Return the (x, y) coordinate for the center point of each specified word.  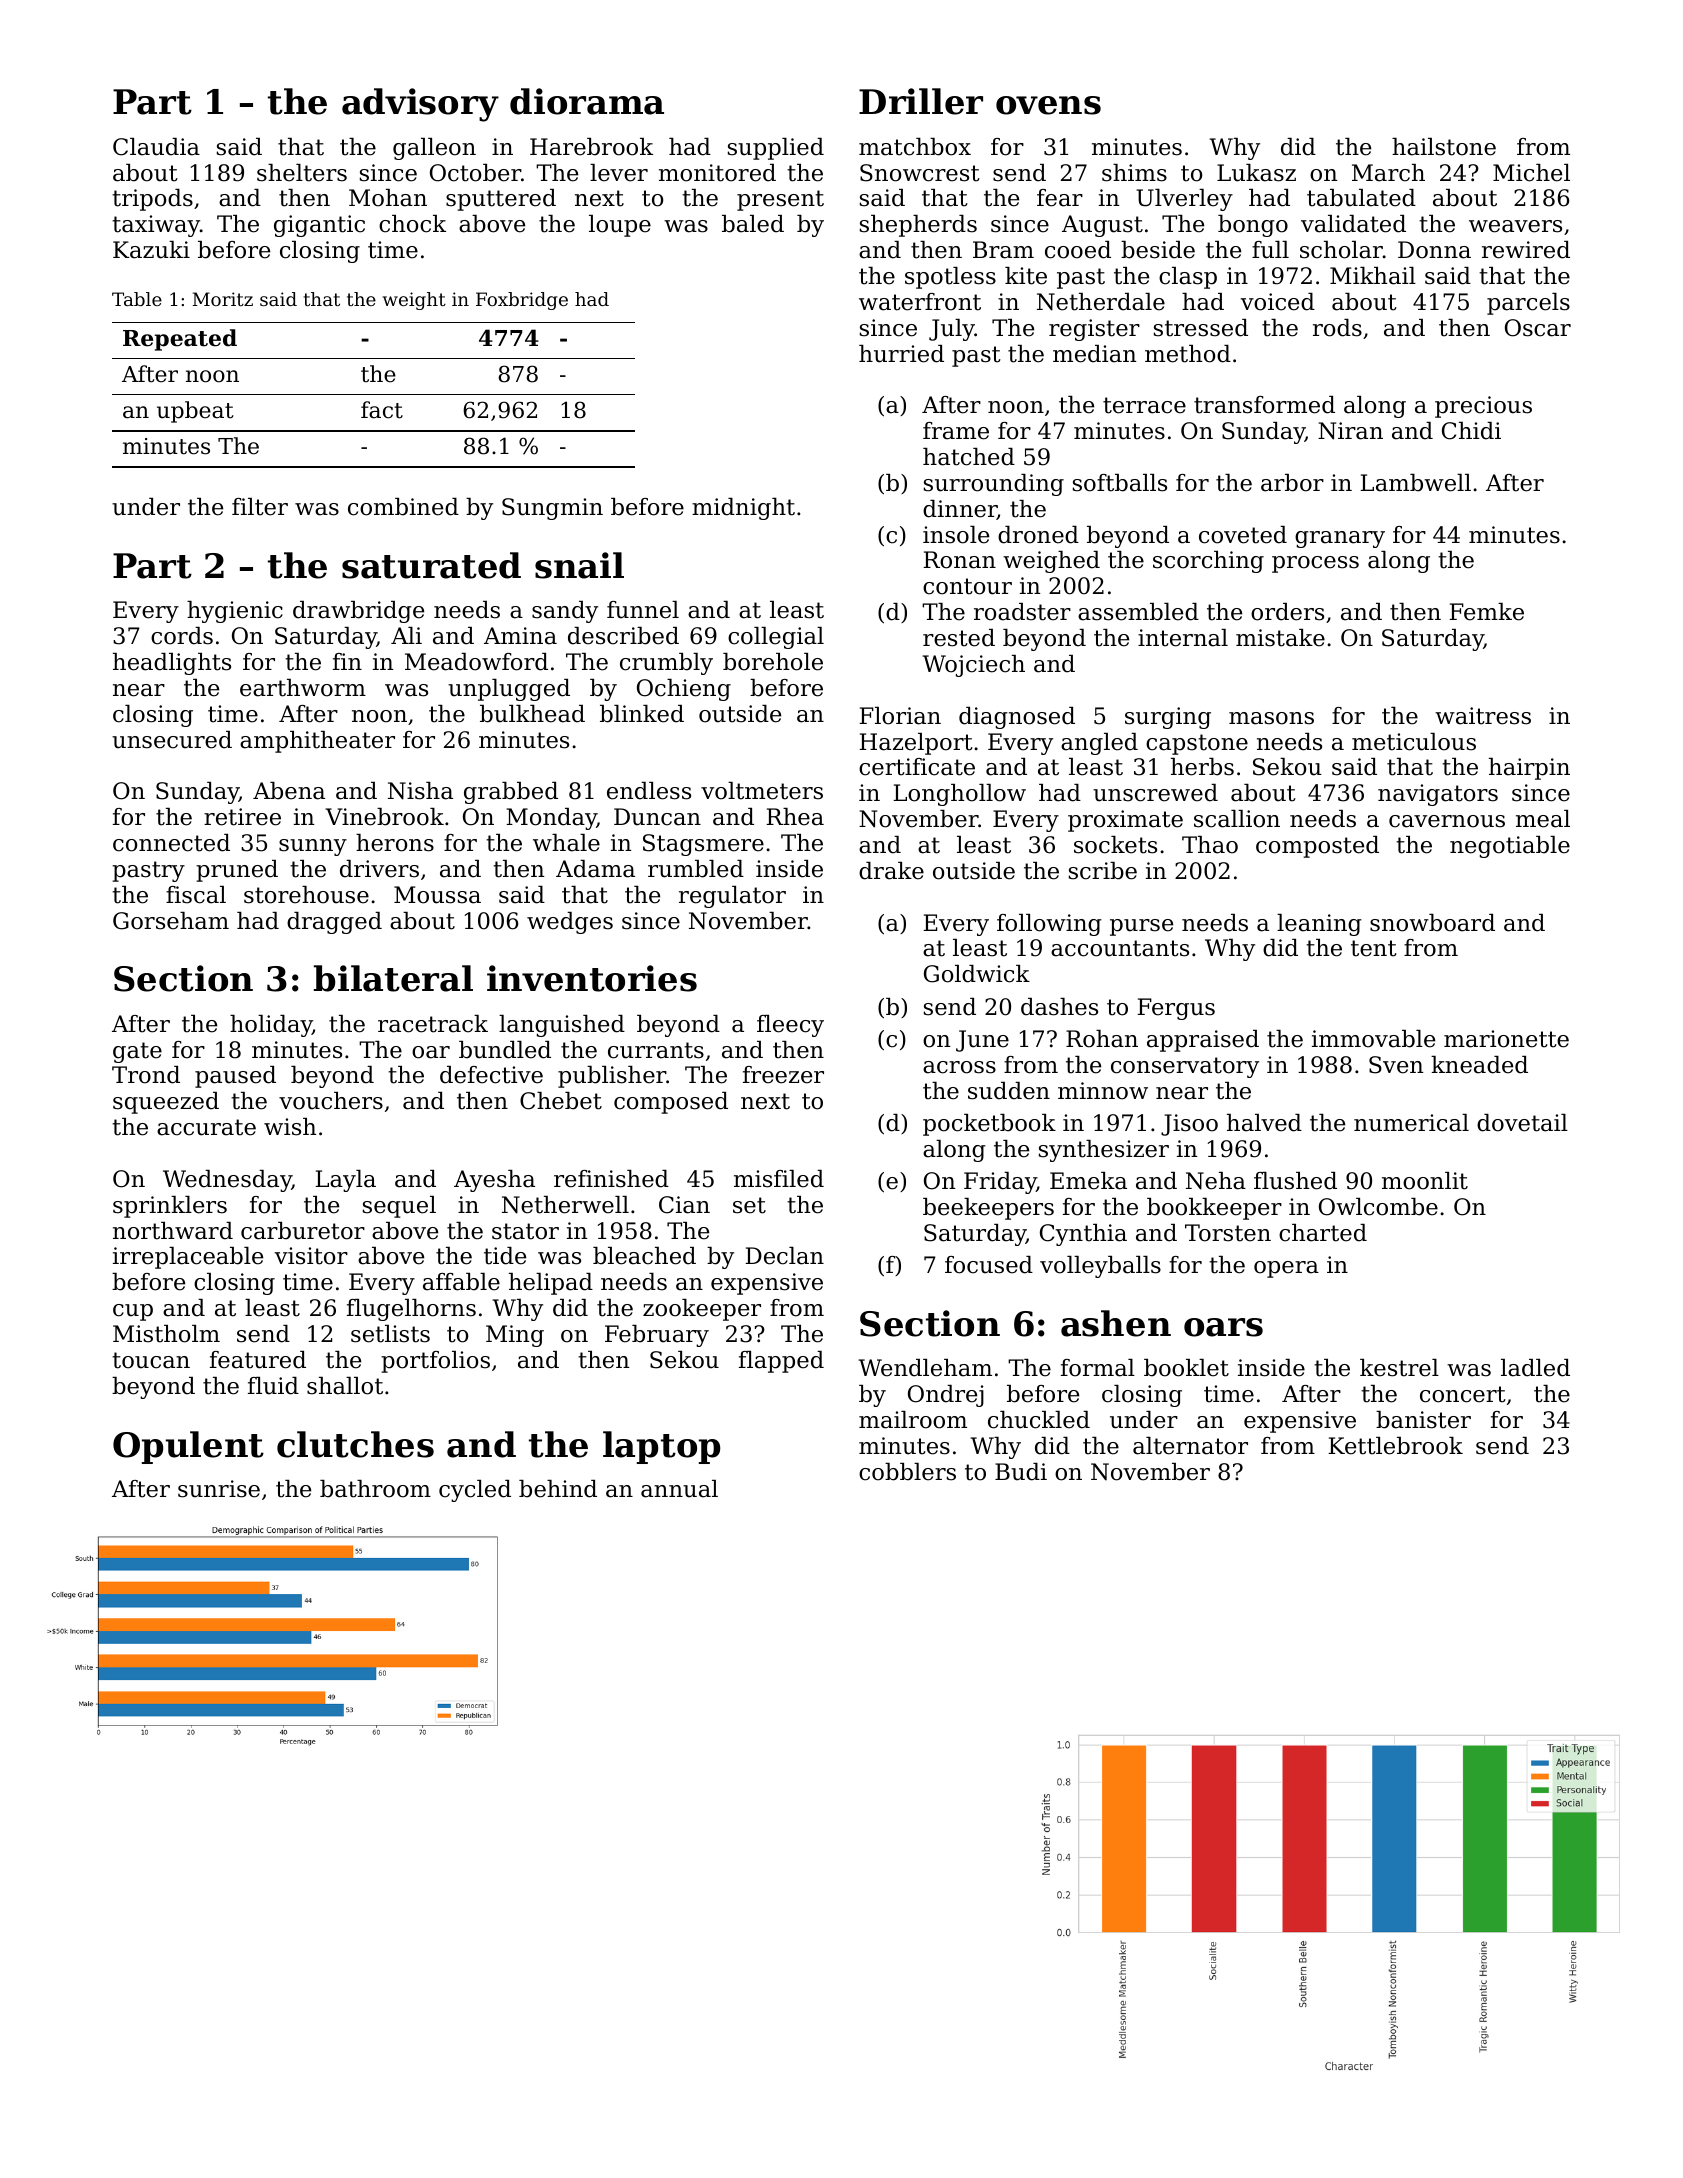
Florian (900, 716)
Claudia (156, 147)
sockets (1115, 845)
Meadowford (476, 662)
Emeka (1088, 1181)
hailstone (1444, 147)
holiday (271, 1026)
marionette (1506, 1039)
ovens (1048, 105)
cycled (475, 1491)
